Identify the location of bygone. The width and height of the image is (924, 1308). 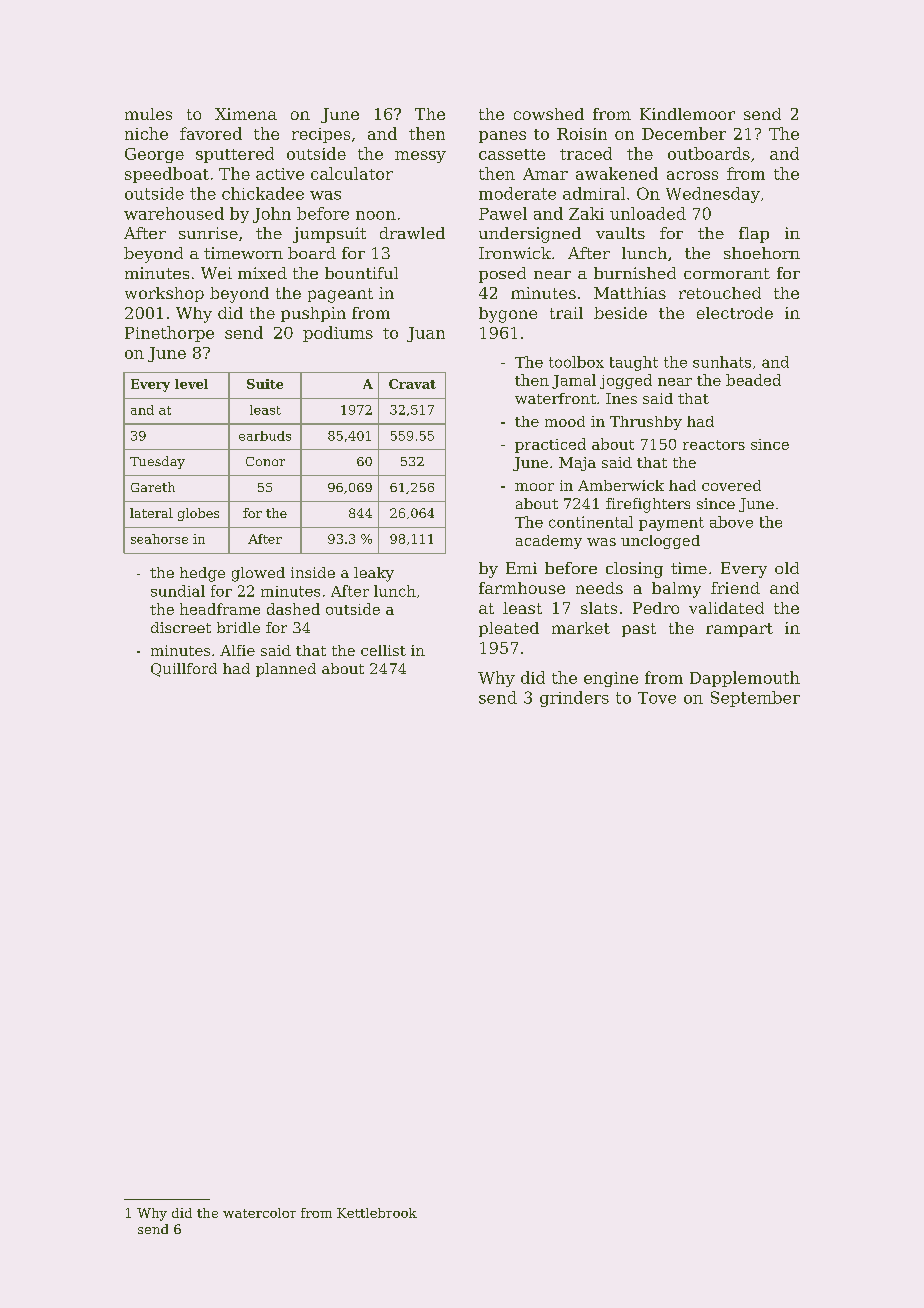
(508, 315).
